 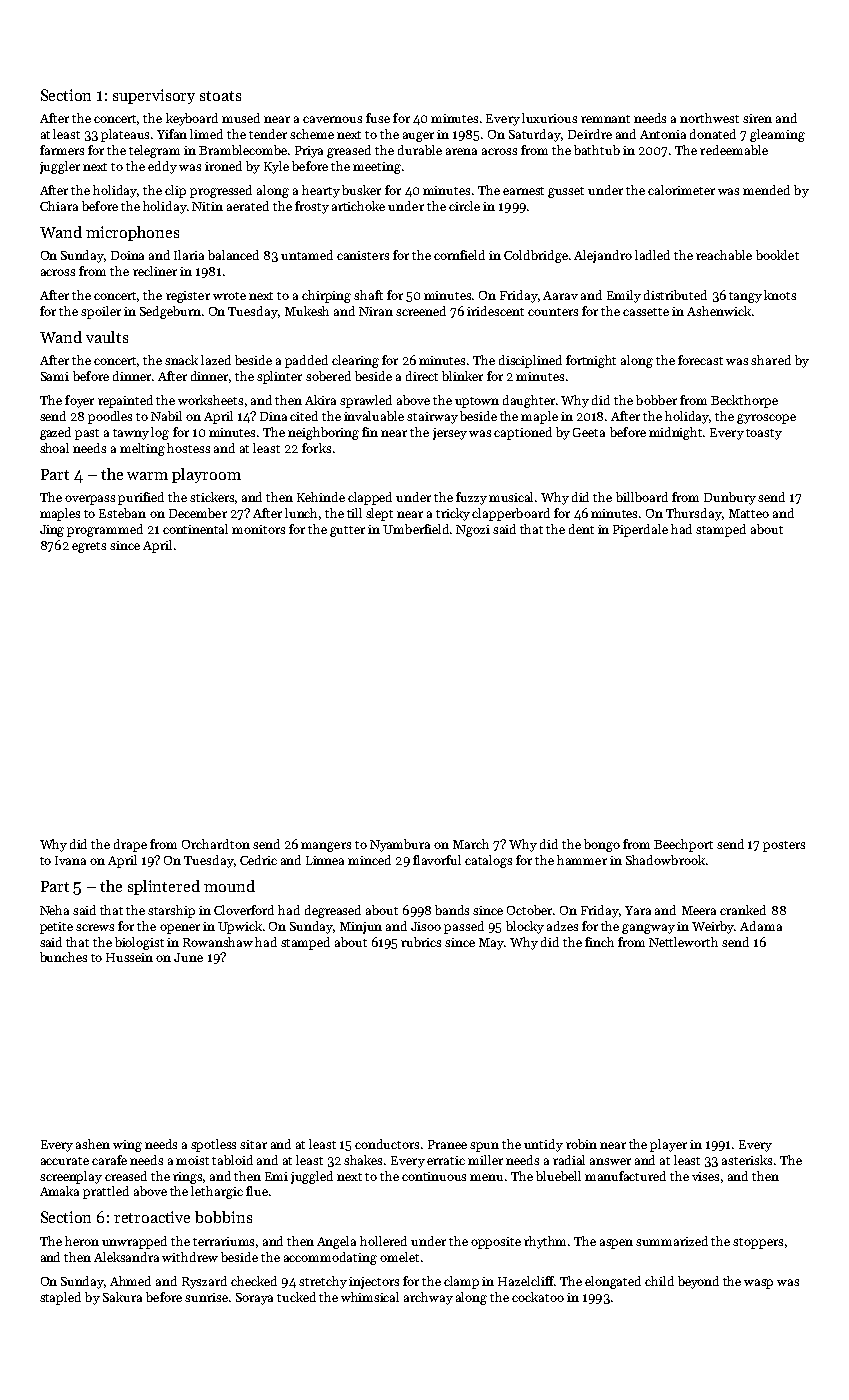 I want to click on billboard, so click(x=642, y=497).
